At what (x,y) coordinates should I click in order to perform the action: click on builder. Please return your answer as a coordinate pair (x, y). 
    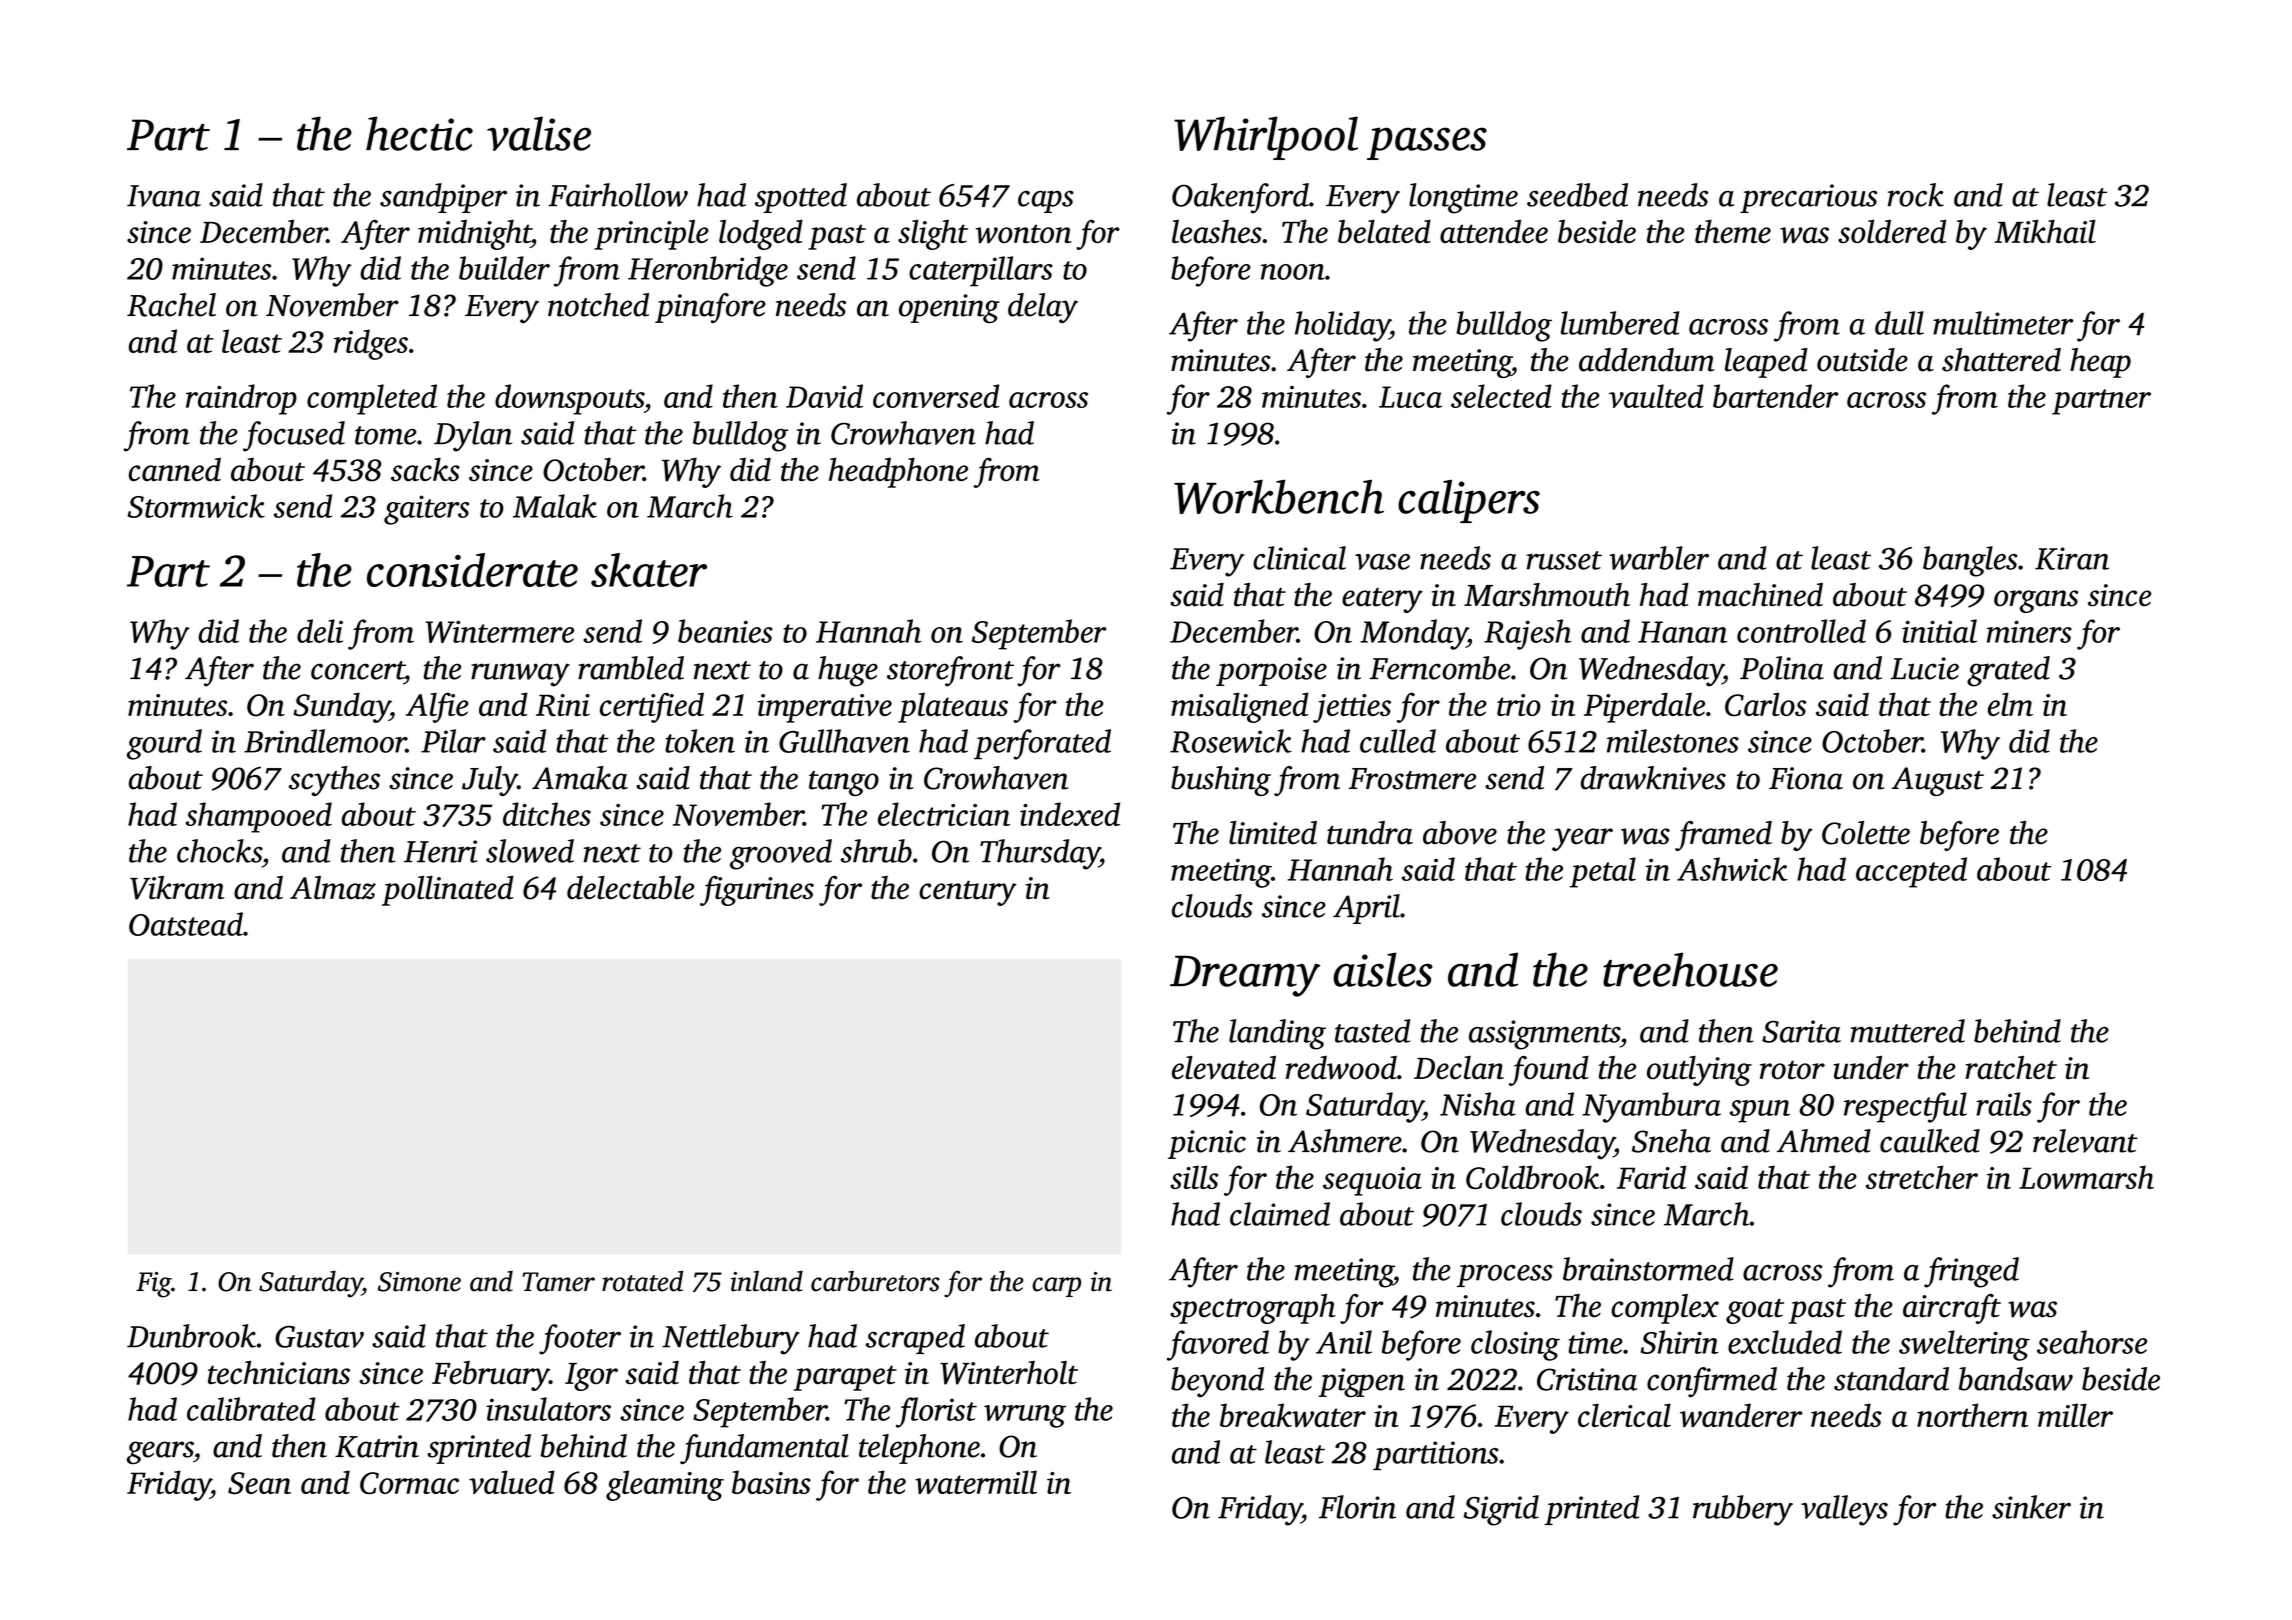
    Looking at the image, I should click on (504, 268).
